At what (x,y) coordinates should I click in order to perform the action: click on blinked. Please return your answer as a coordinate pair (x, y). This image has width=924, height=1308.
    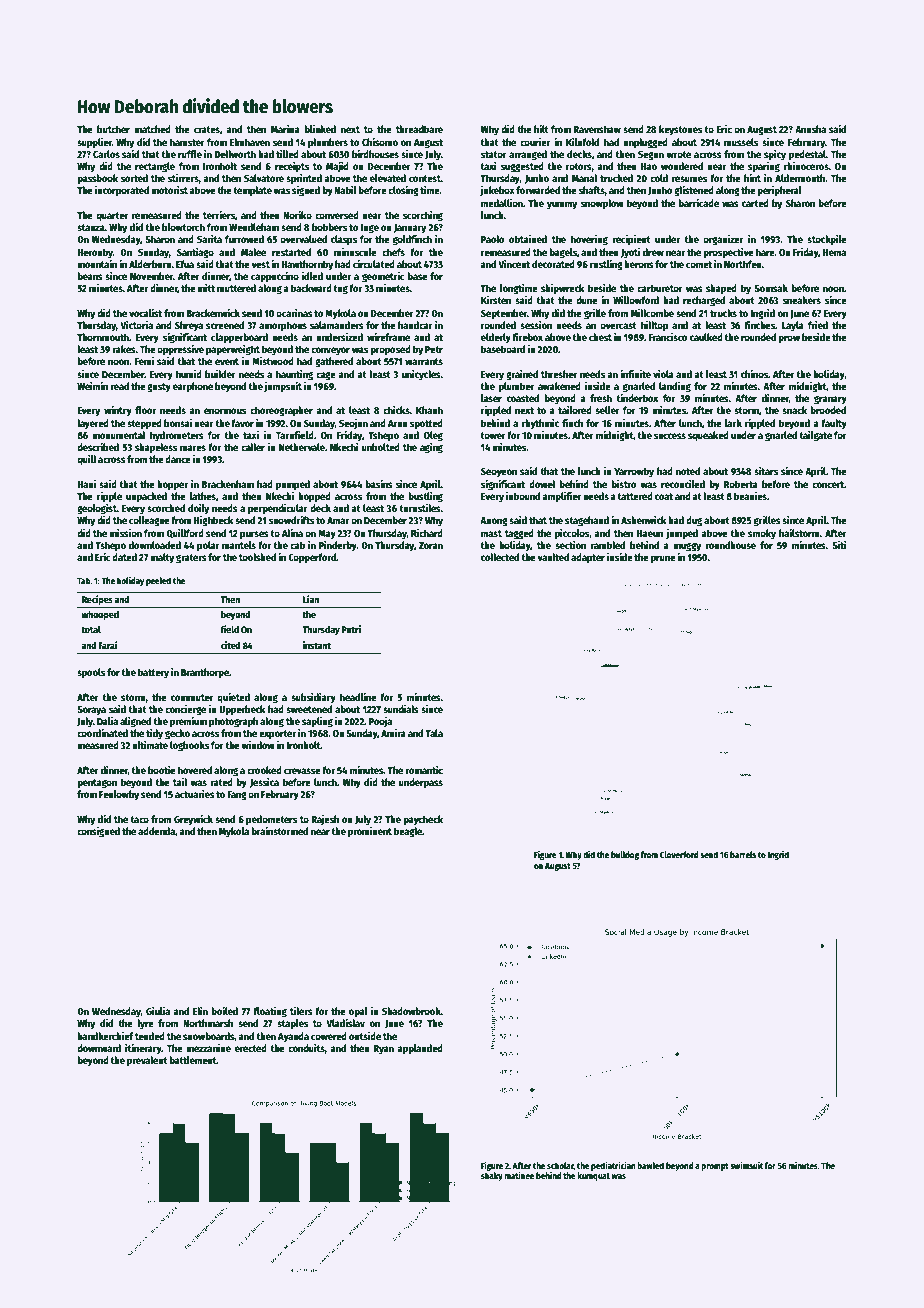
    Looking at the image, I should click on (320, 129).
